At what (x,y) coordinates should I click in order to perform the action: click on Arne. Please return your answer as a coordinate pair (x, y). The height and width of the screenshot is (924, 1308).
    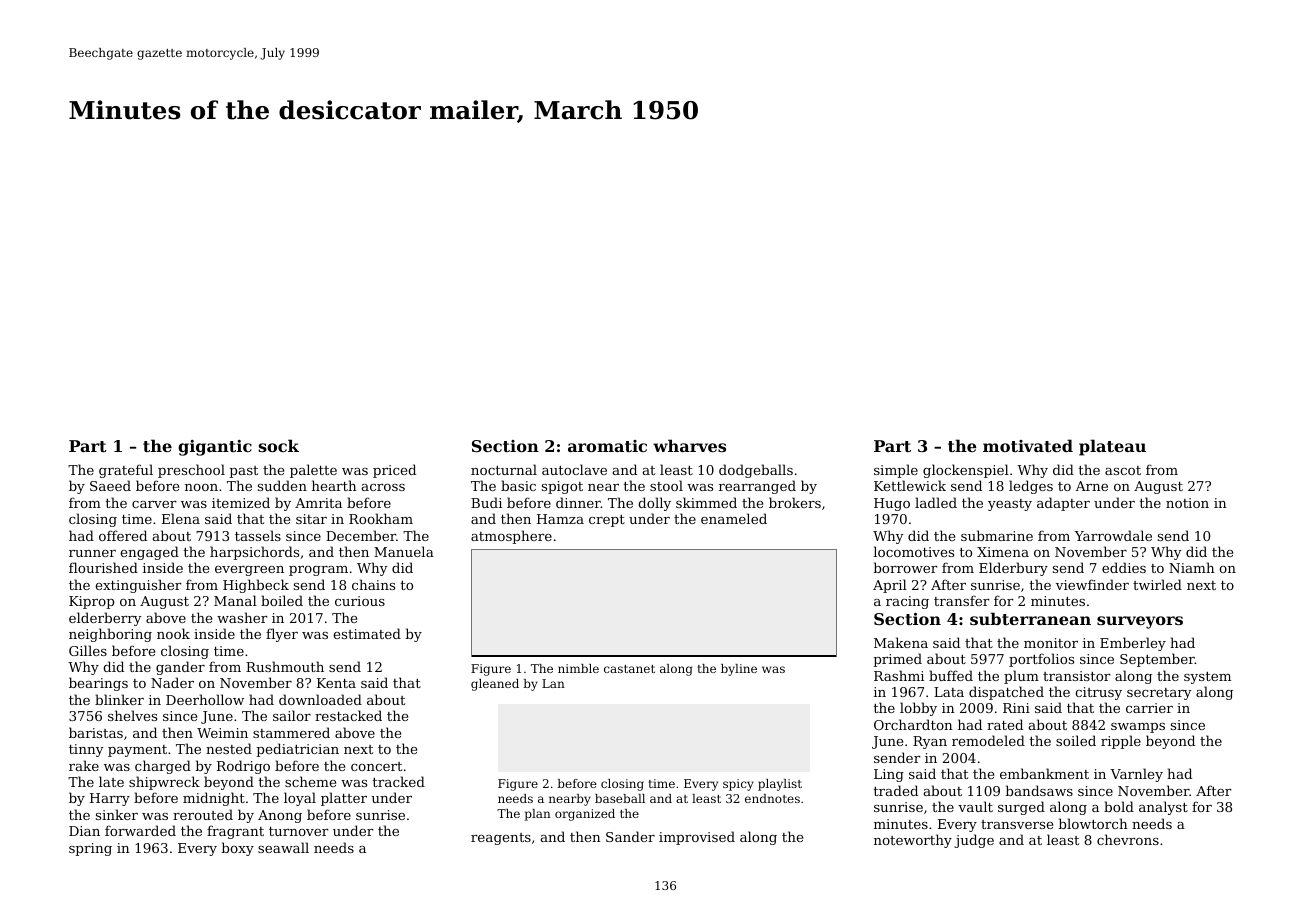
    Looking at the image, I should click on (1092, 486).
